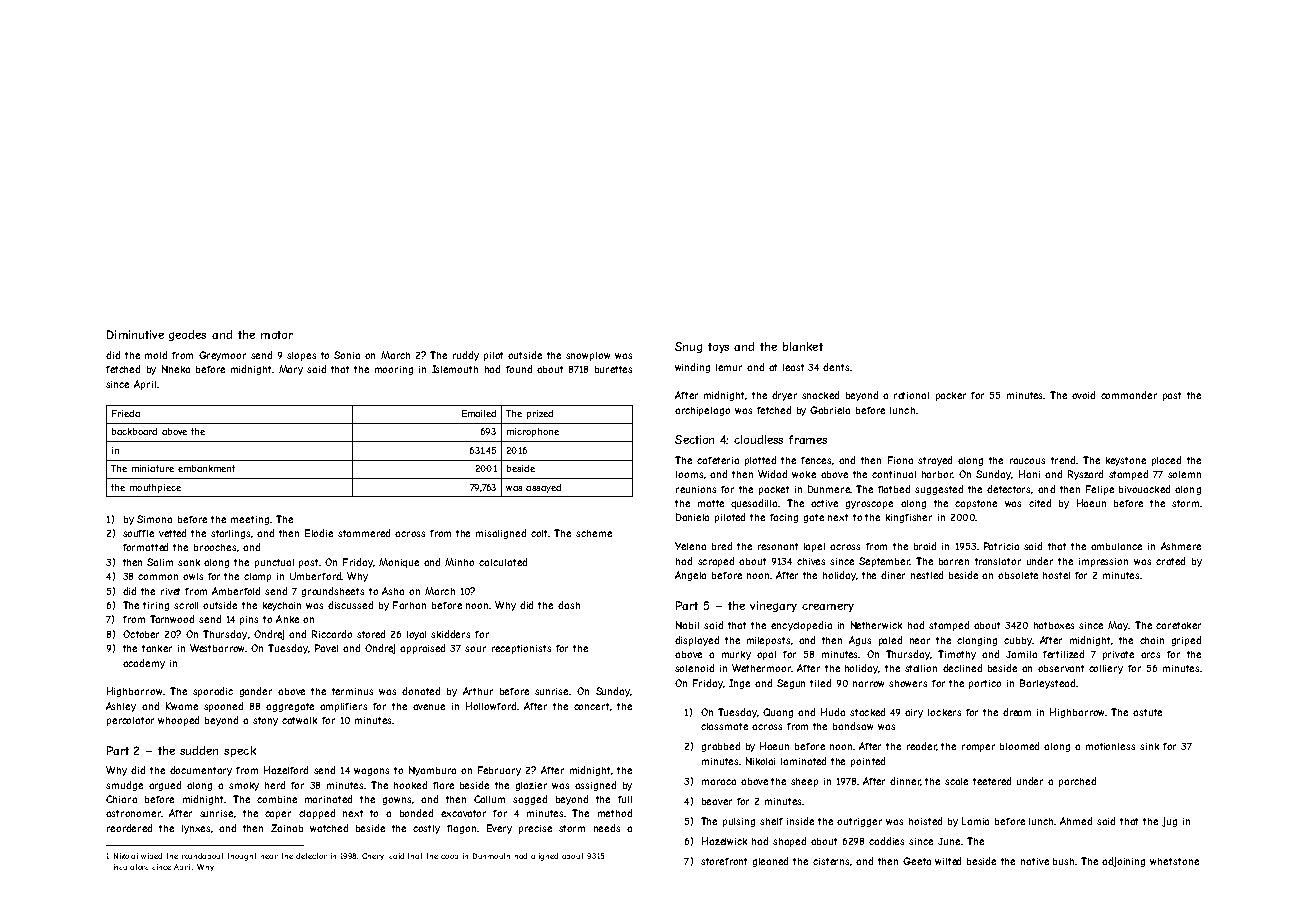 This screenshot has height=924, width=1308. Describe the element at coordinates (187, 335) in the screenshot. I see `geodes` at that location.
